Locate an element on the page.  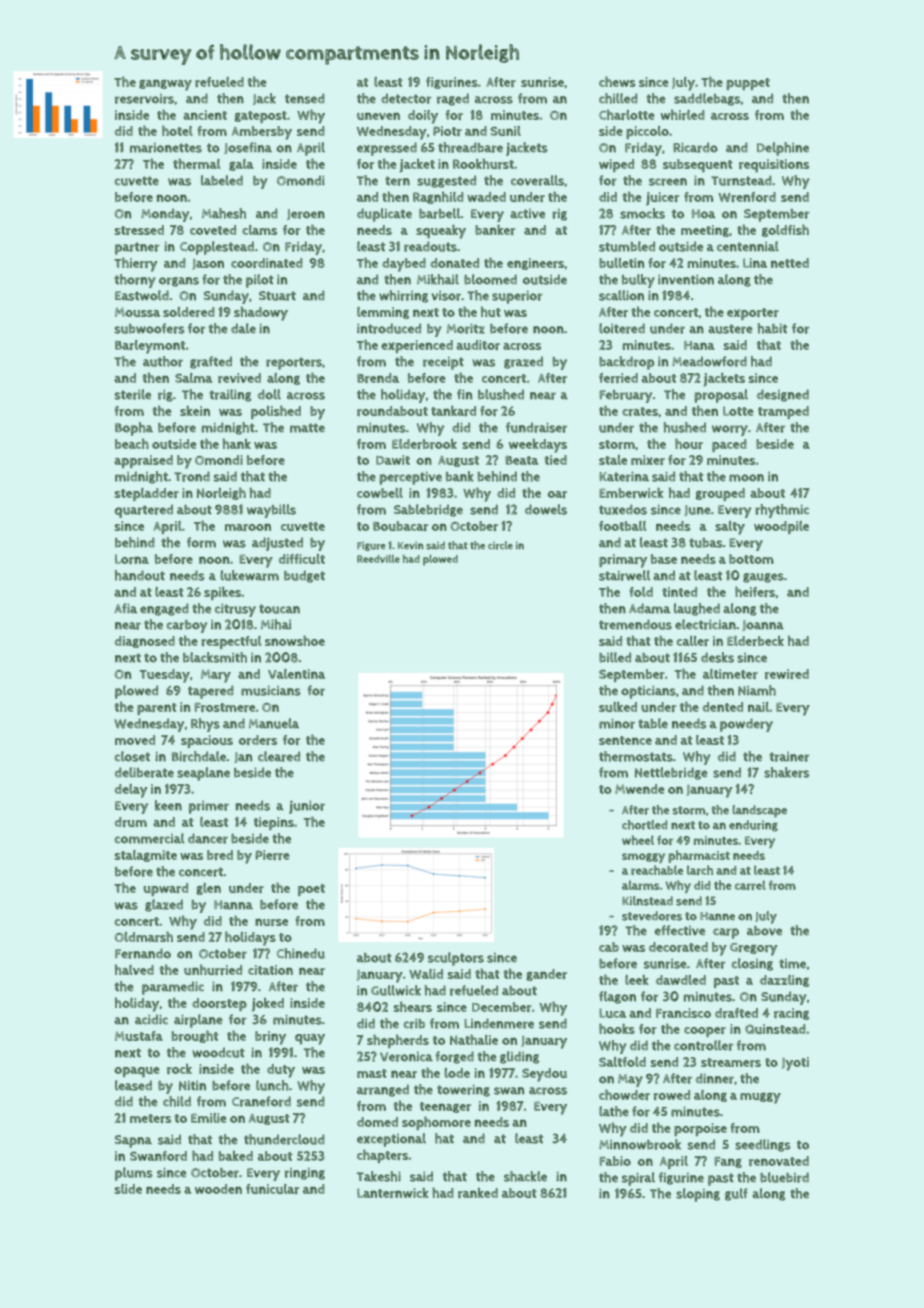
carrel is located at coordinates (750, 885).
